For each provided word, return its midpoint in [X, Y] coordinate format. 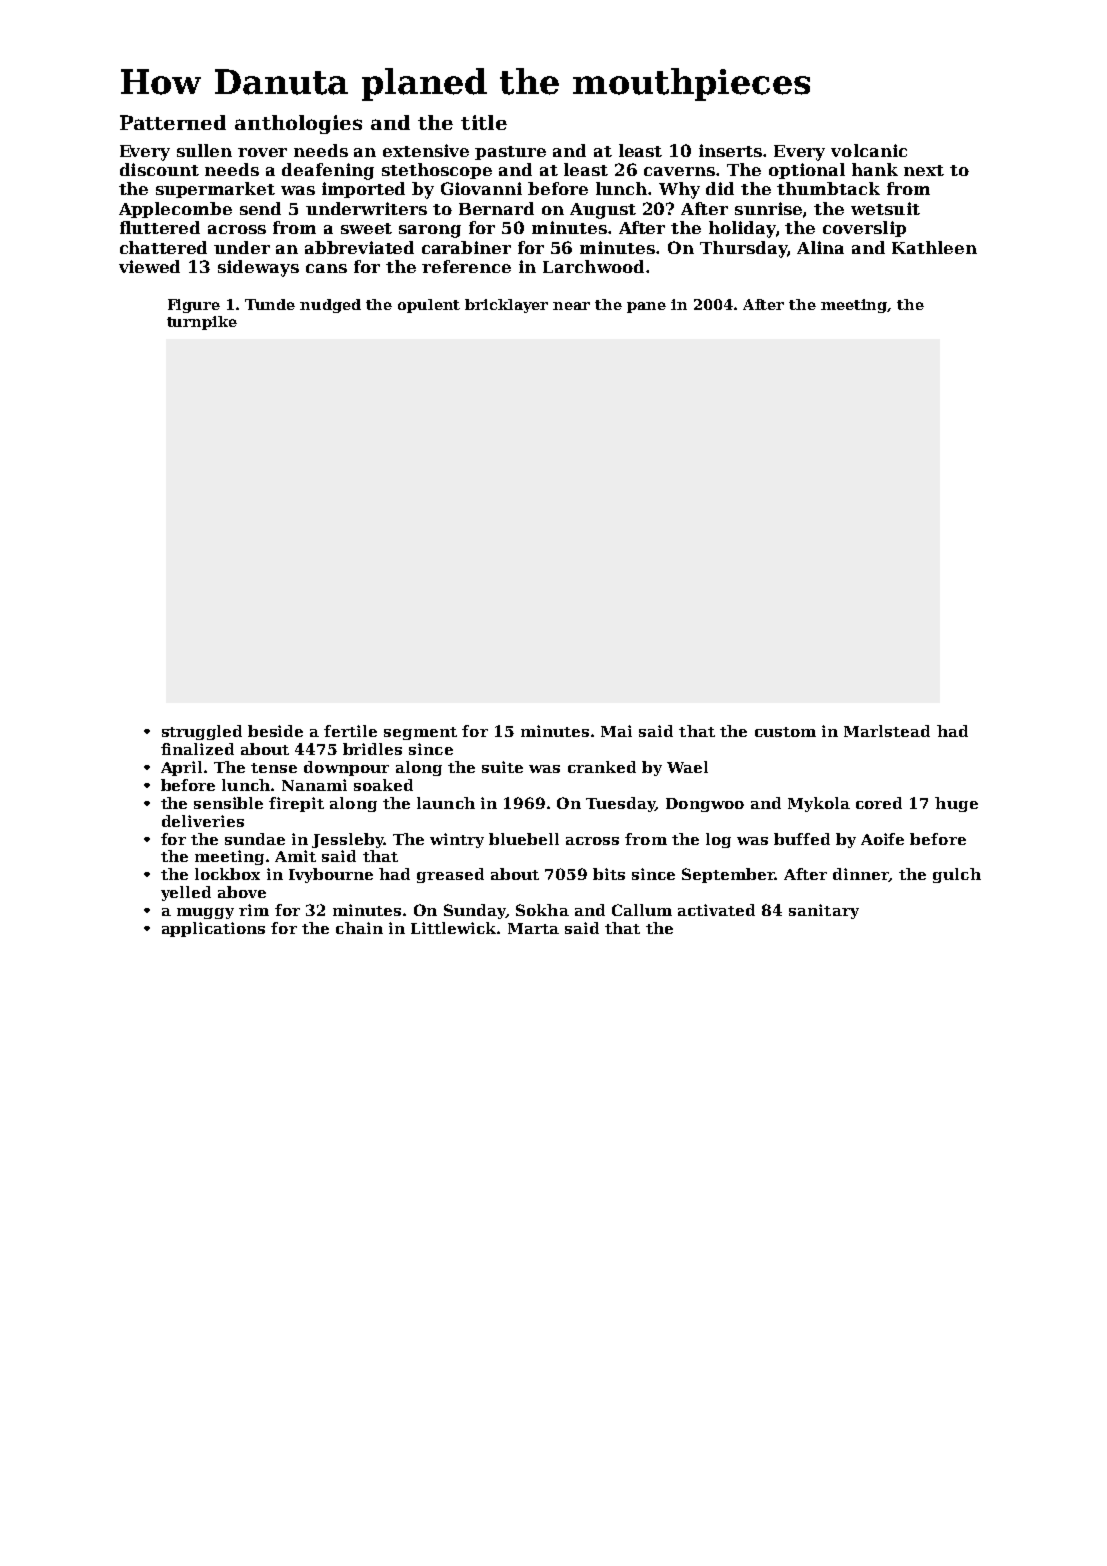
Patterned [173, 122]
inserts [730, 150]
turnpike [202, 323]
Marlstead [887, 731]
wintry [457, 840]
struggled [202, 732]
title [484, 122]
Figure [194, 306]
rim [254, 910]
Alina [820, 247]
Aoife [882, 839]
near [571, 306]
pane [646, 307]
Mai [616, 731]
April [181, 768]
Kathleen [934, 247]
